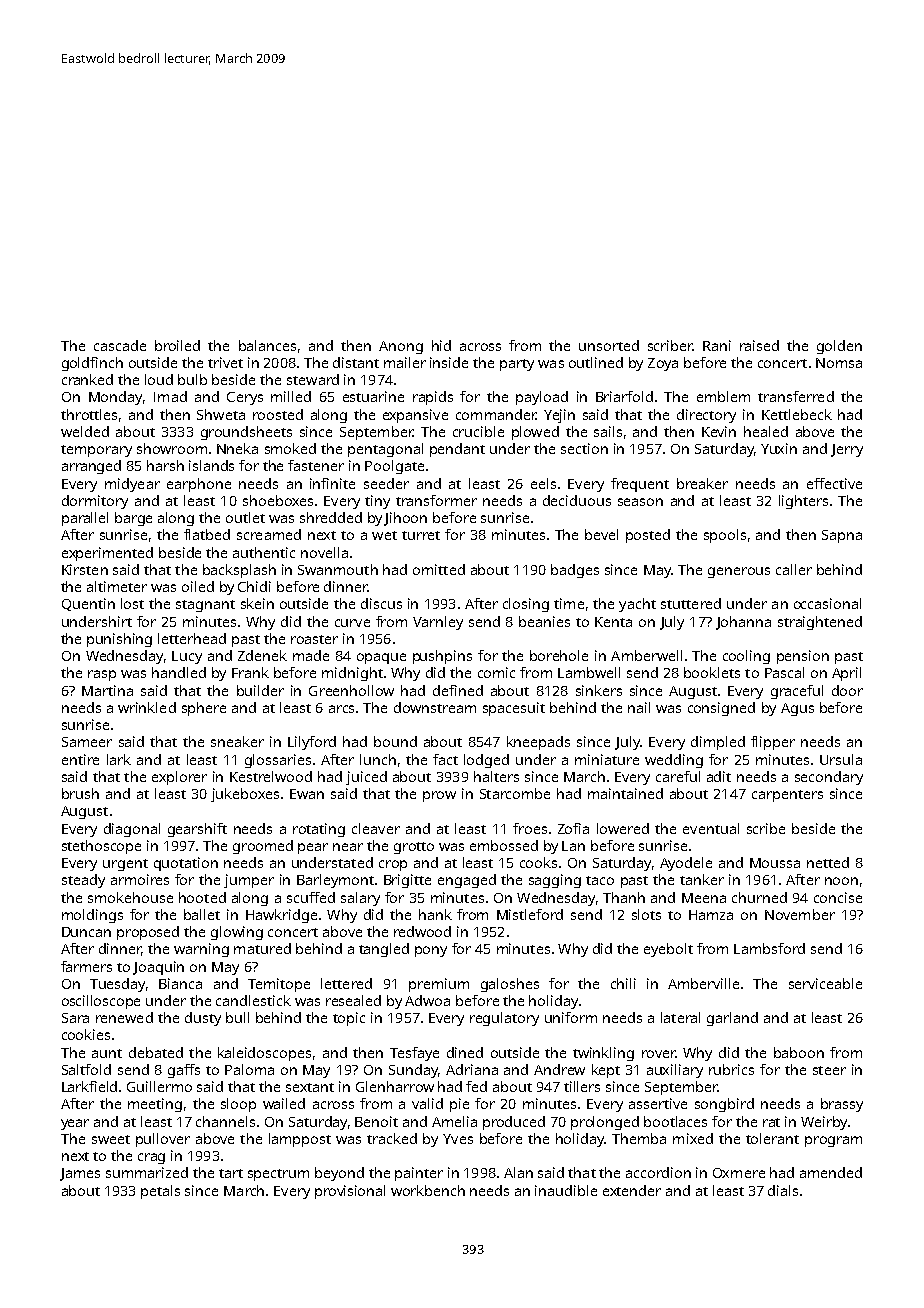 The width and height of the image is (924, 1308). What do you see at coordinates (454, 1121) in the image?
I see `Amelia` at bounding box center [454, 1121].
